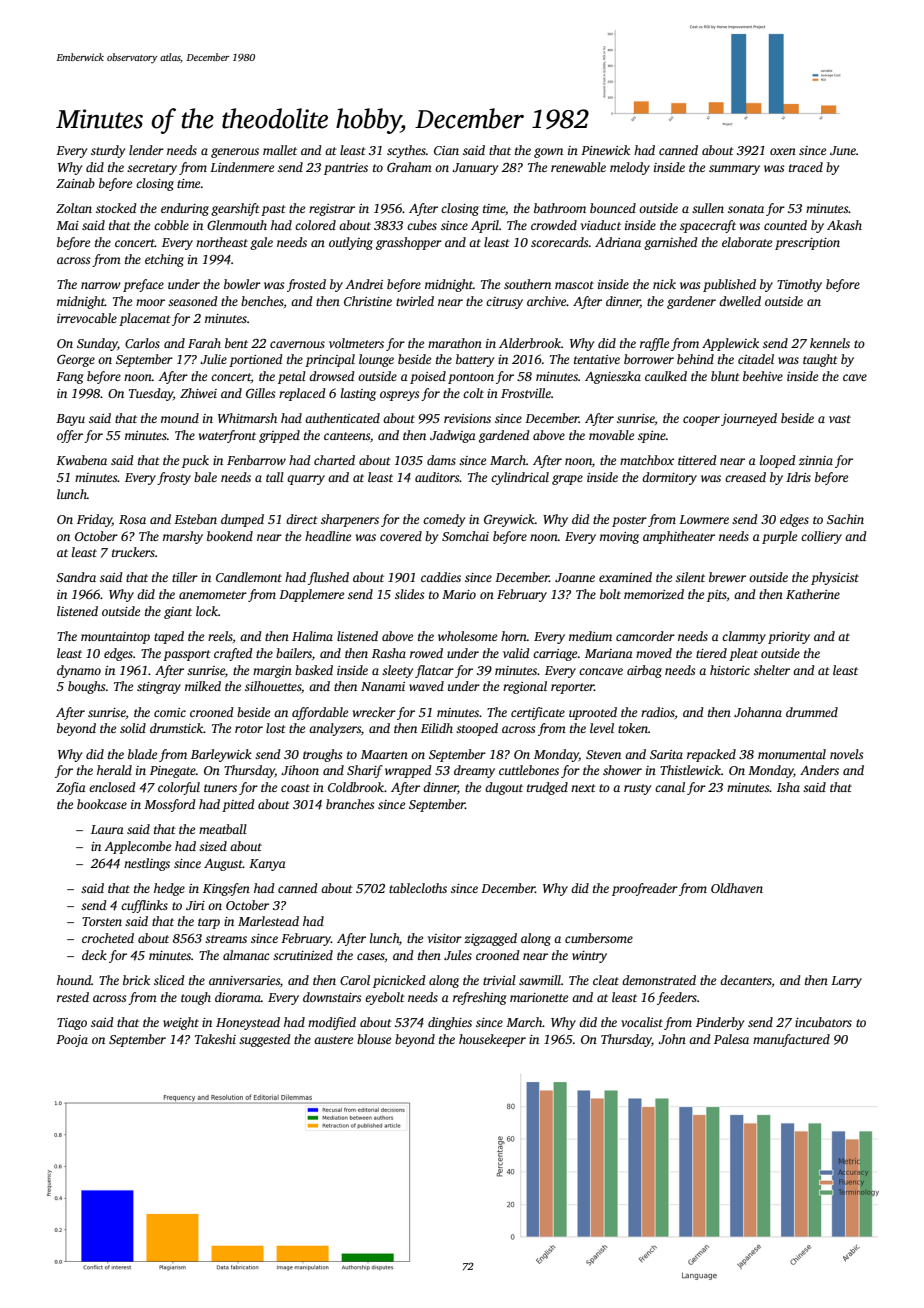 The height and width of the screenshot is (1308, 924). Describe the element at coordinates (791, 1040) in the screenshot. I see `manufactured` at that location.
